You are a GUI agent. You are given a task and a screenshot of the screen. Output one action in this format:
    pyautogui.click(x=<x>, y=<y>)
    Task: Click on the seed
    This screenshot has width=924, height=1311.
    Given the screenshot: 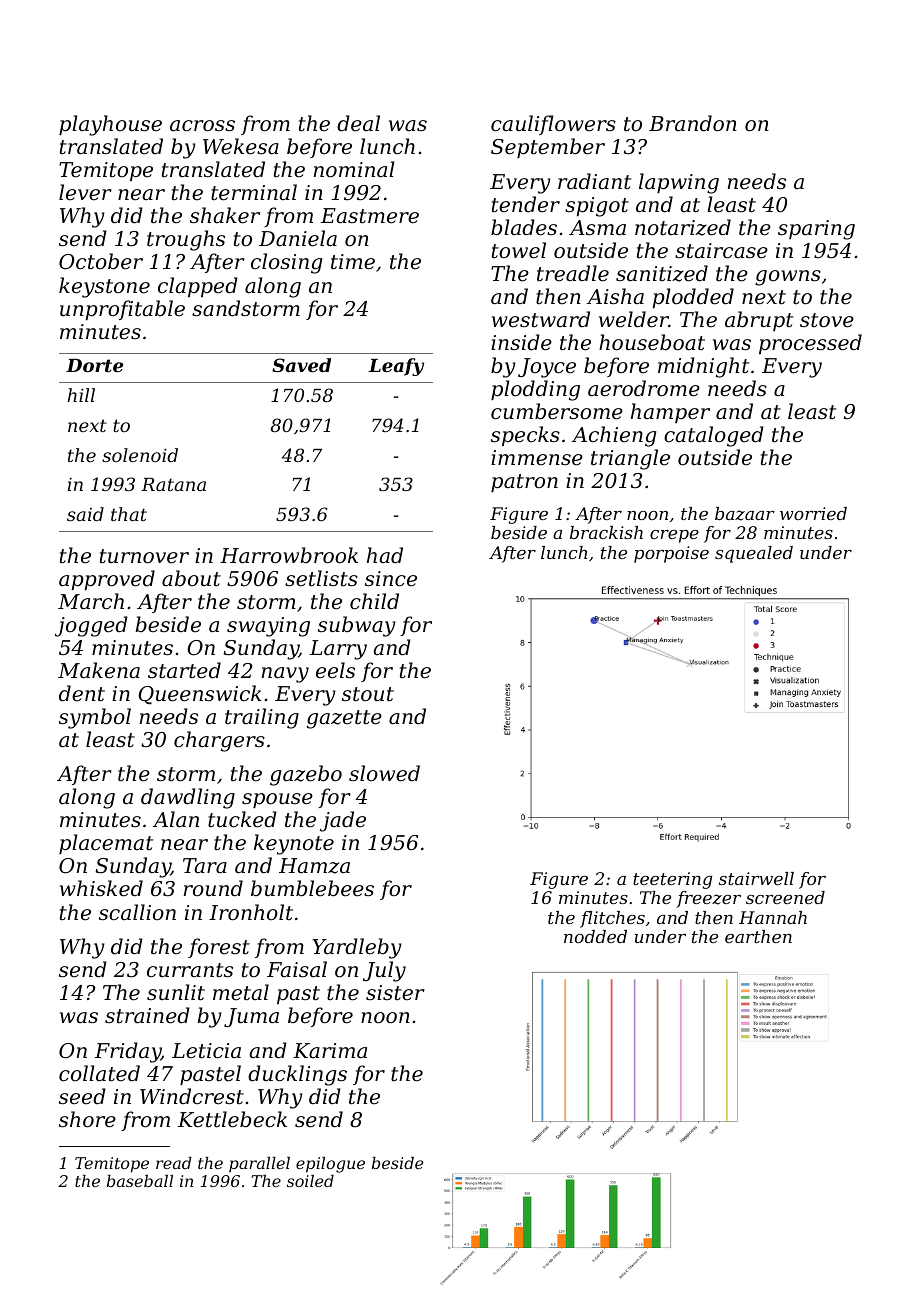 What is the action you would take?
    pyautogui.click(x=82, y=1096)
